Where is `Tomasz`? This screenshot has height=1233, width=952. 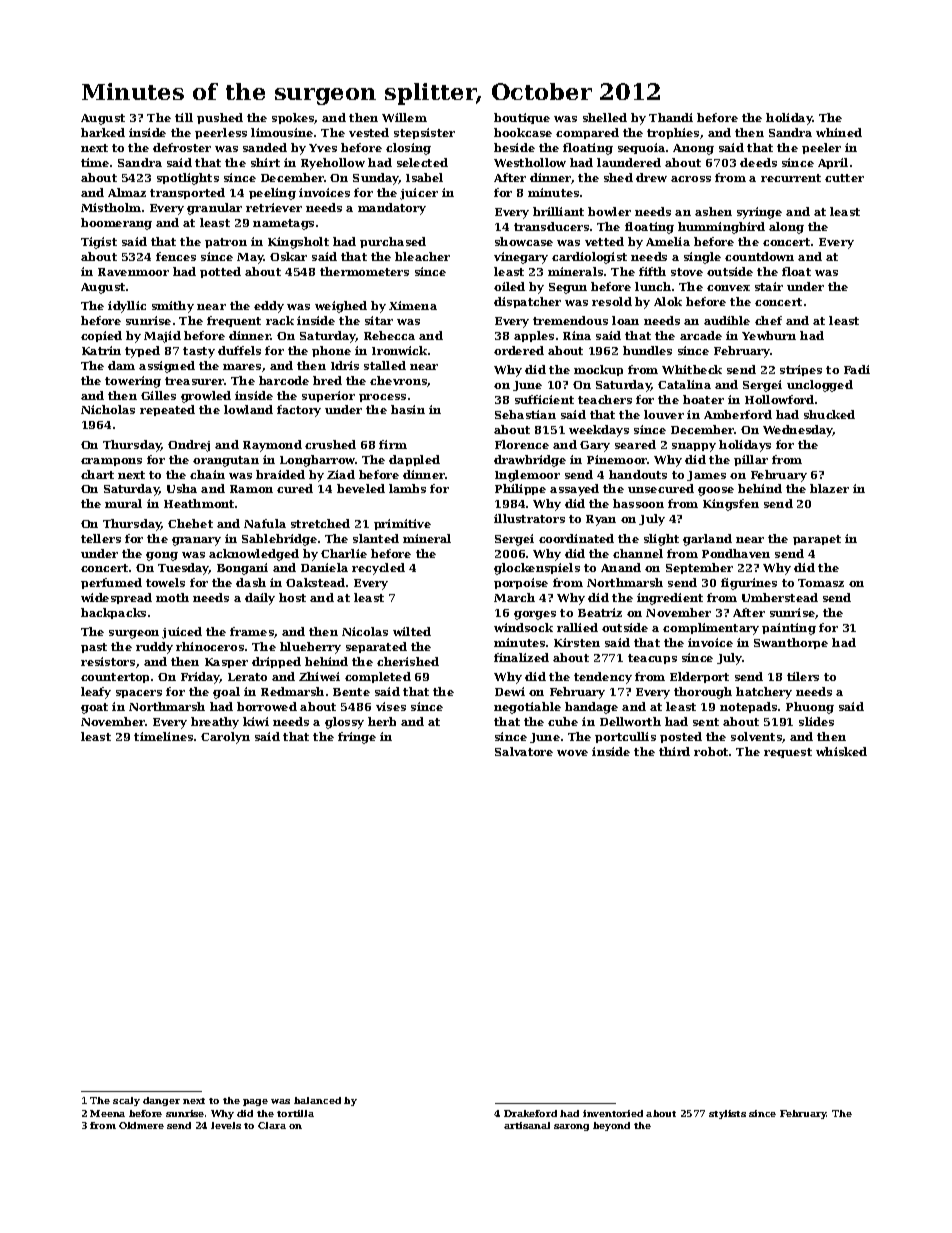
Tomasz is located at coordinates (821, 583).
